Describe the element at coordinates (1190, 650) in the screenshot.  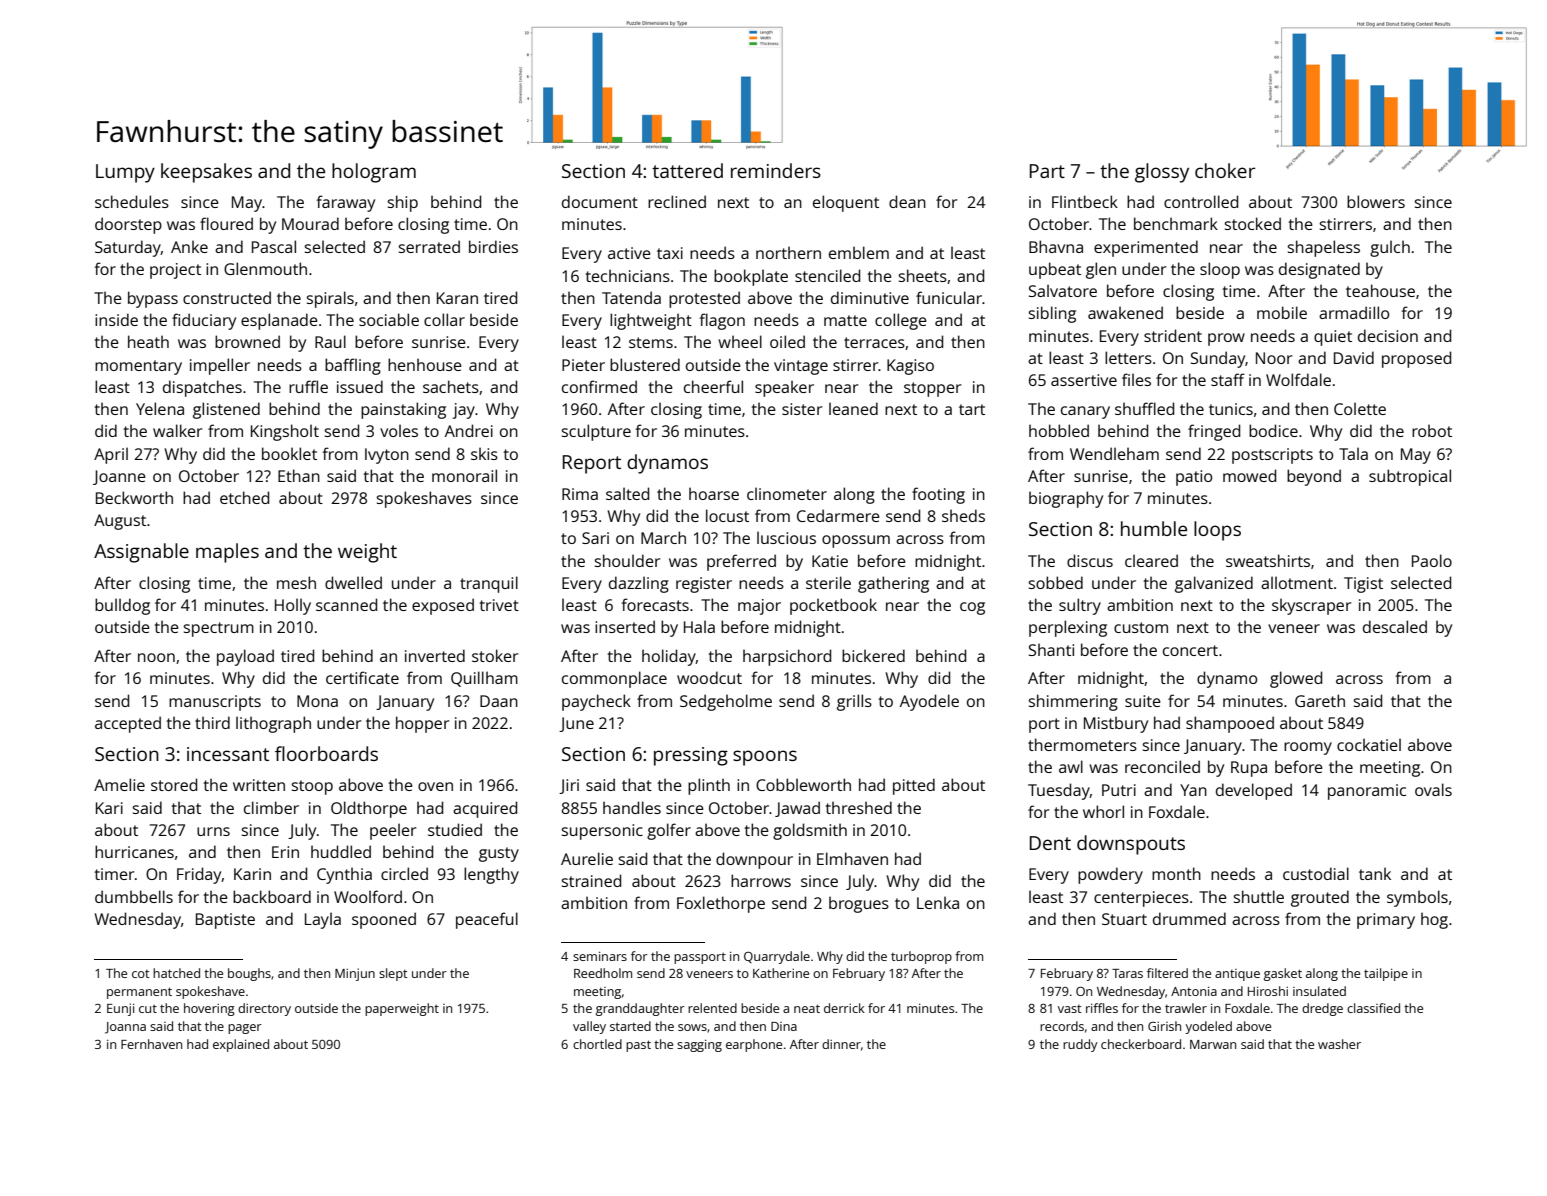
I see `concert` at that location.
